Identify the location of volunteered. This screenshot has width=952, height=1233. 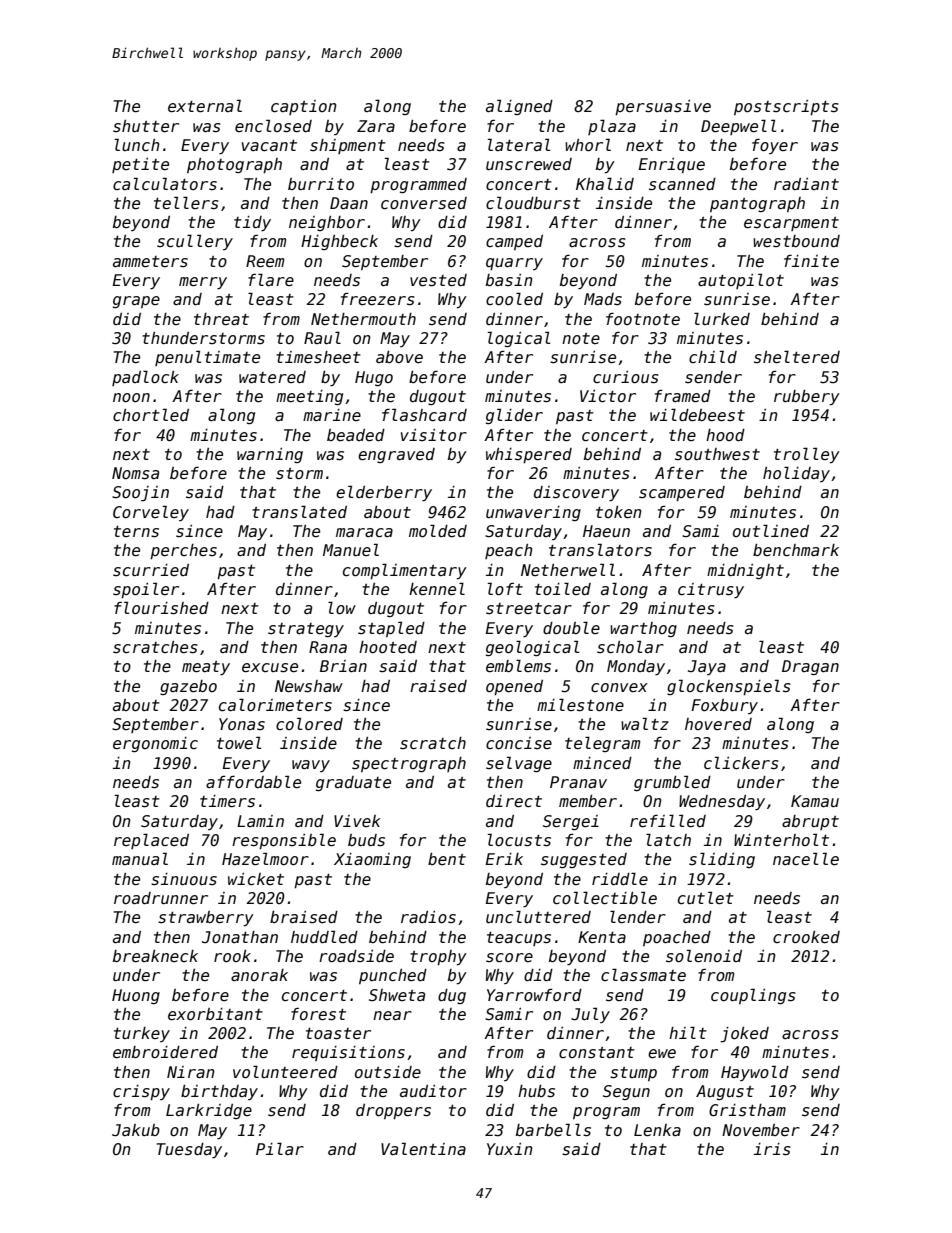
(285, 1071).
